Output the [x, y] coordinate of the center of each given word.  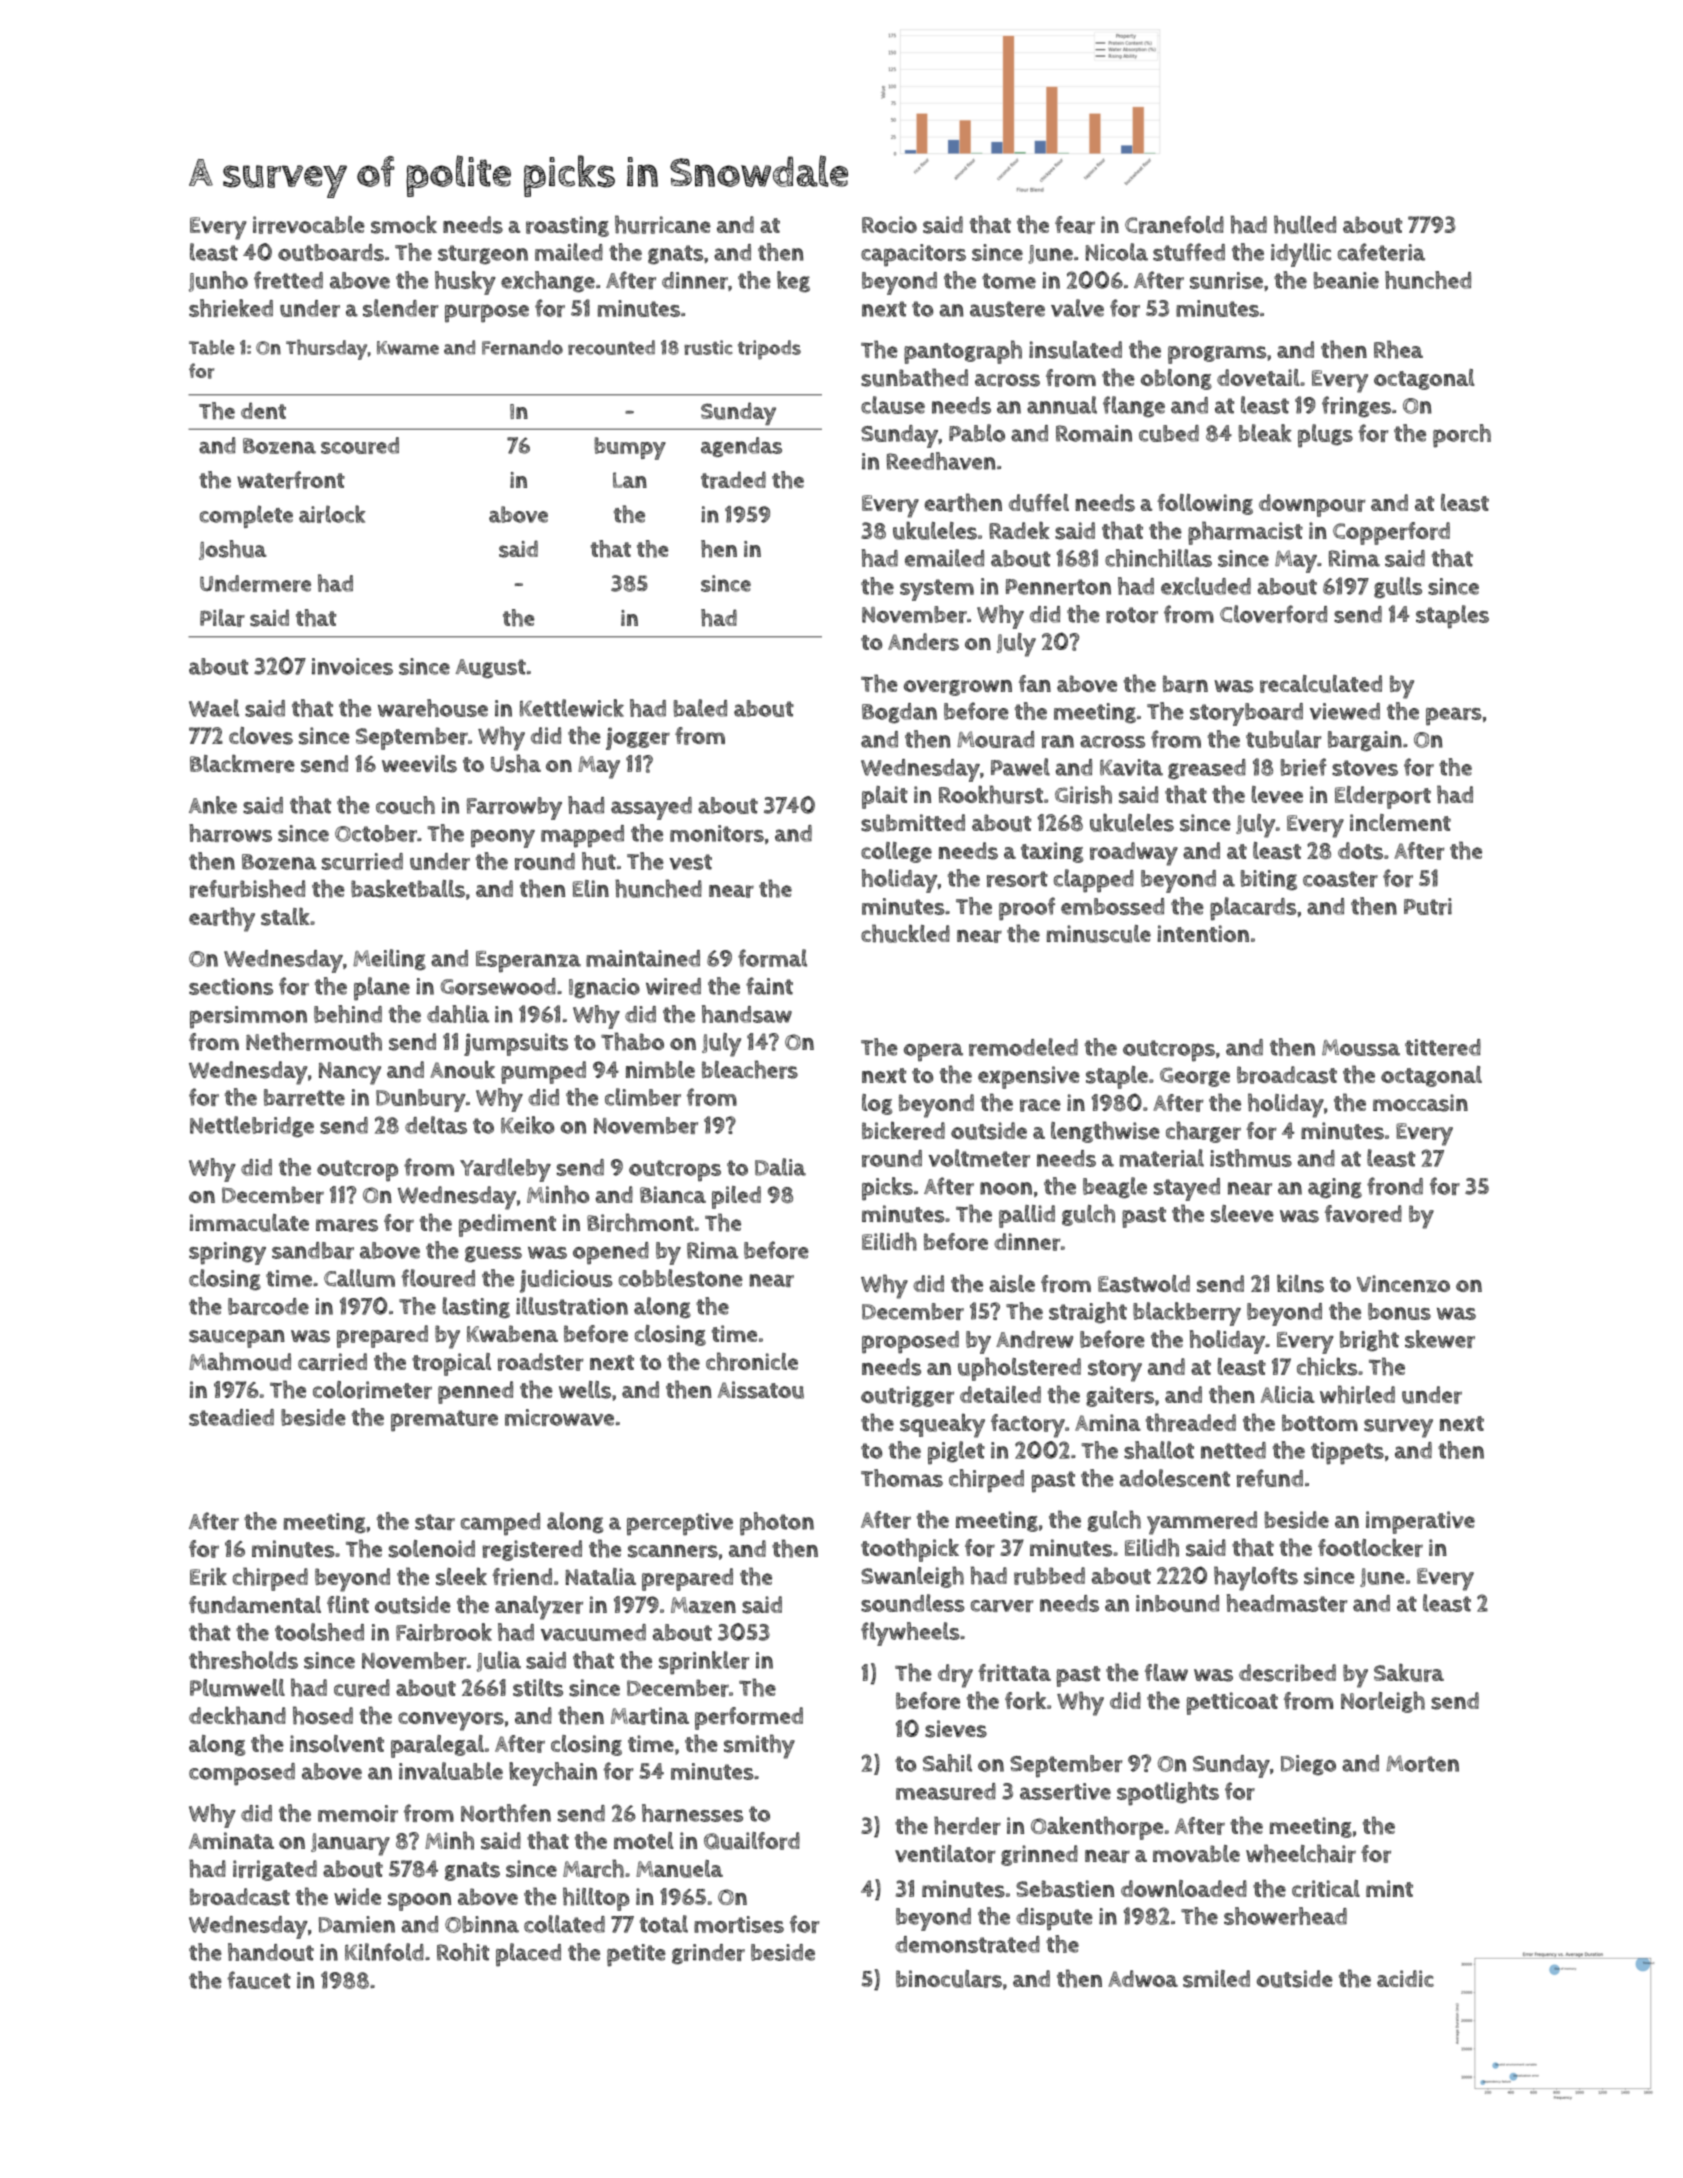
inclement [1400, 822]
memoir [358, 1813]
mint [1389, 1888]
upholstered [1019, 1369]
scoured [360, 445]
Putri [1428, 906]
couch [405, 805]
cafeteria [1381, 252]
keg [793, 282]
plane [382, 989]
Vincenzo [1403, 1283]
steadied [231, 1417]
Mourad [995, 739]
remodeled [1023, 1047]
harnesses [692, 1813]
